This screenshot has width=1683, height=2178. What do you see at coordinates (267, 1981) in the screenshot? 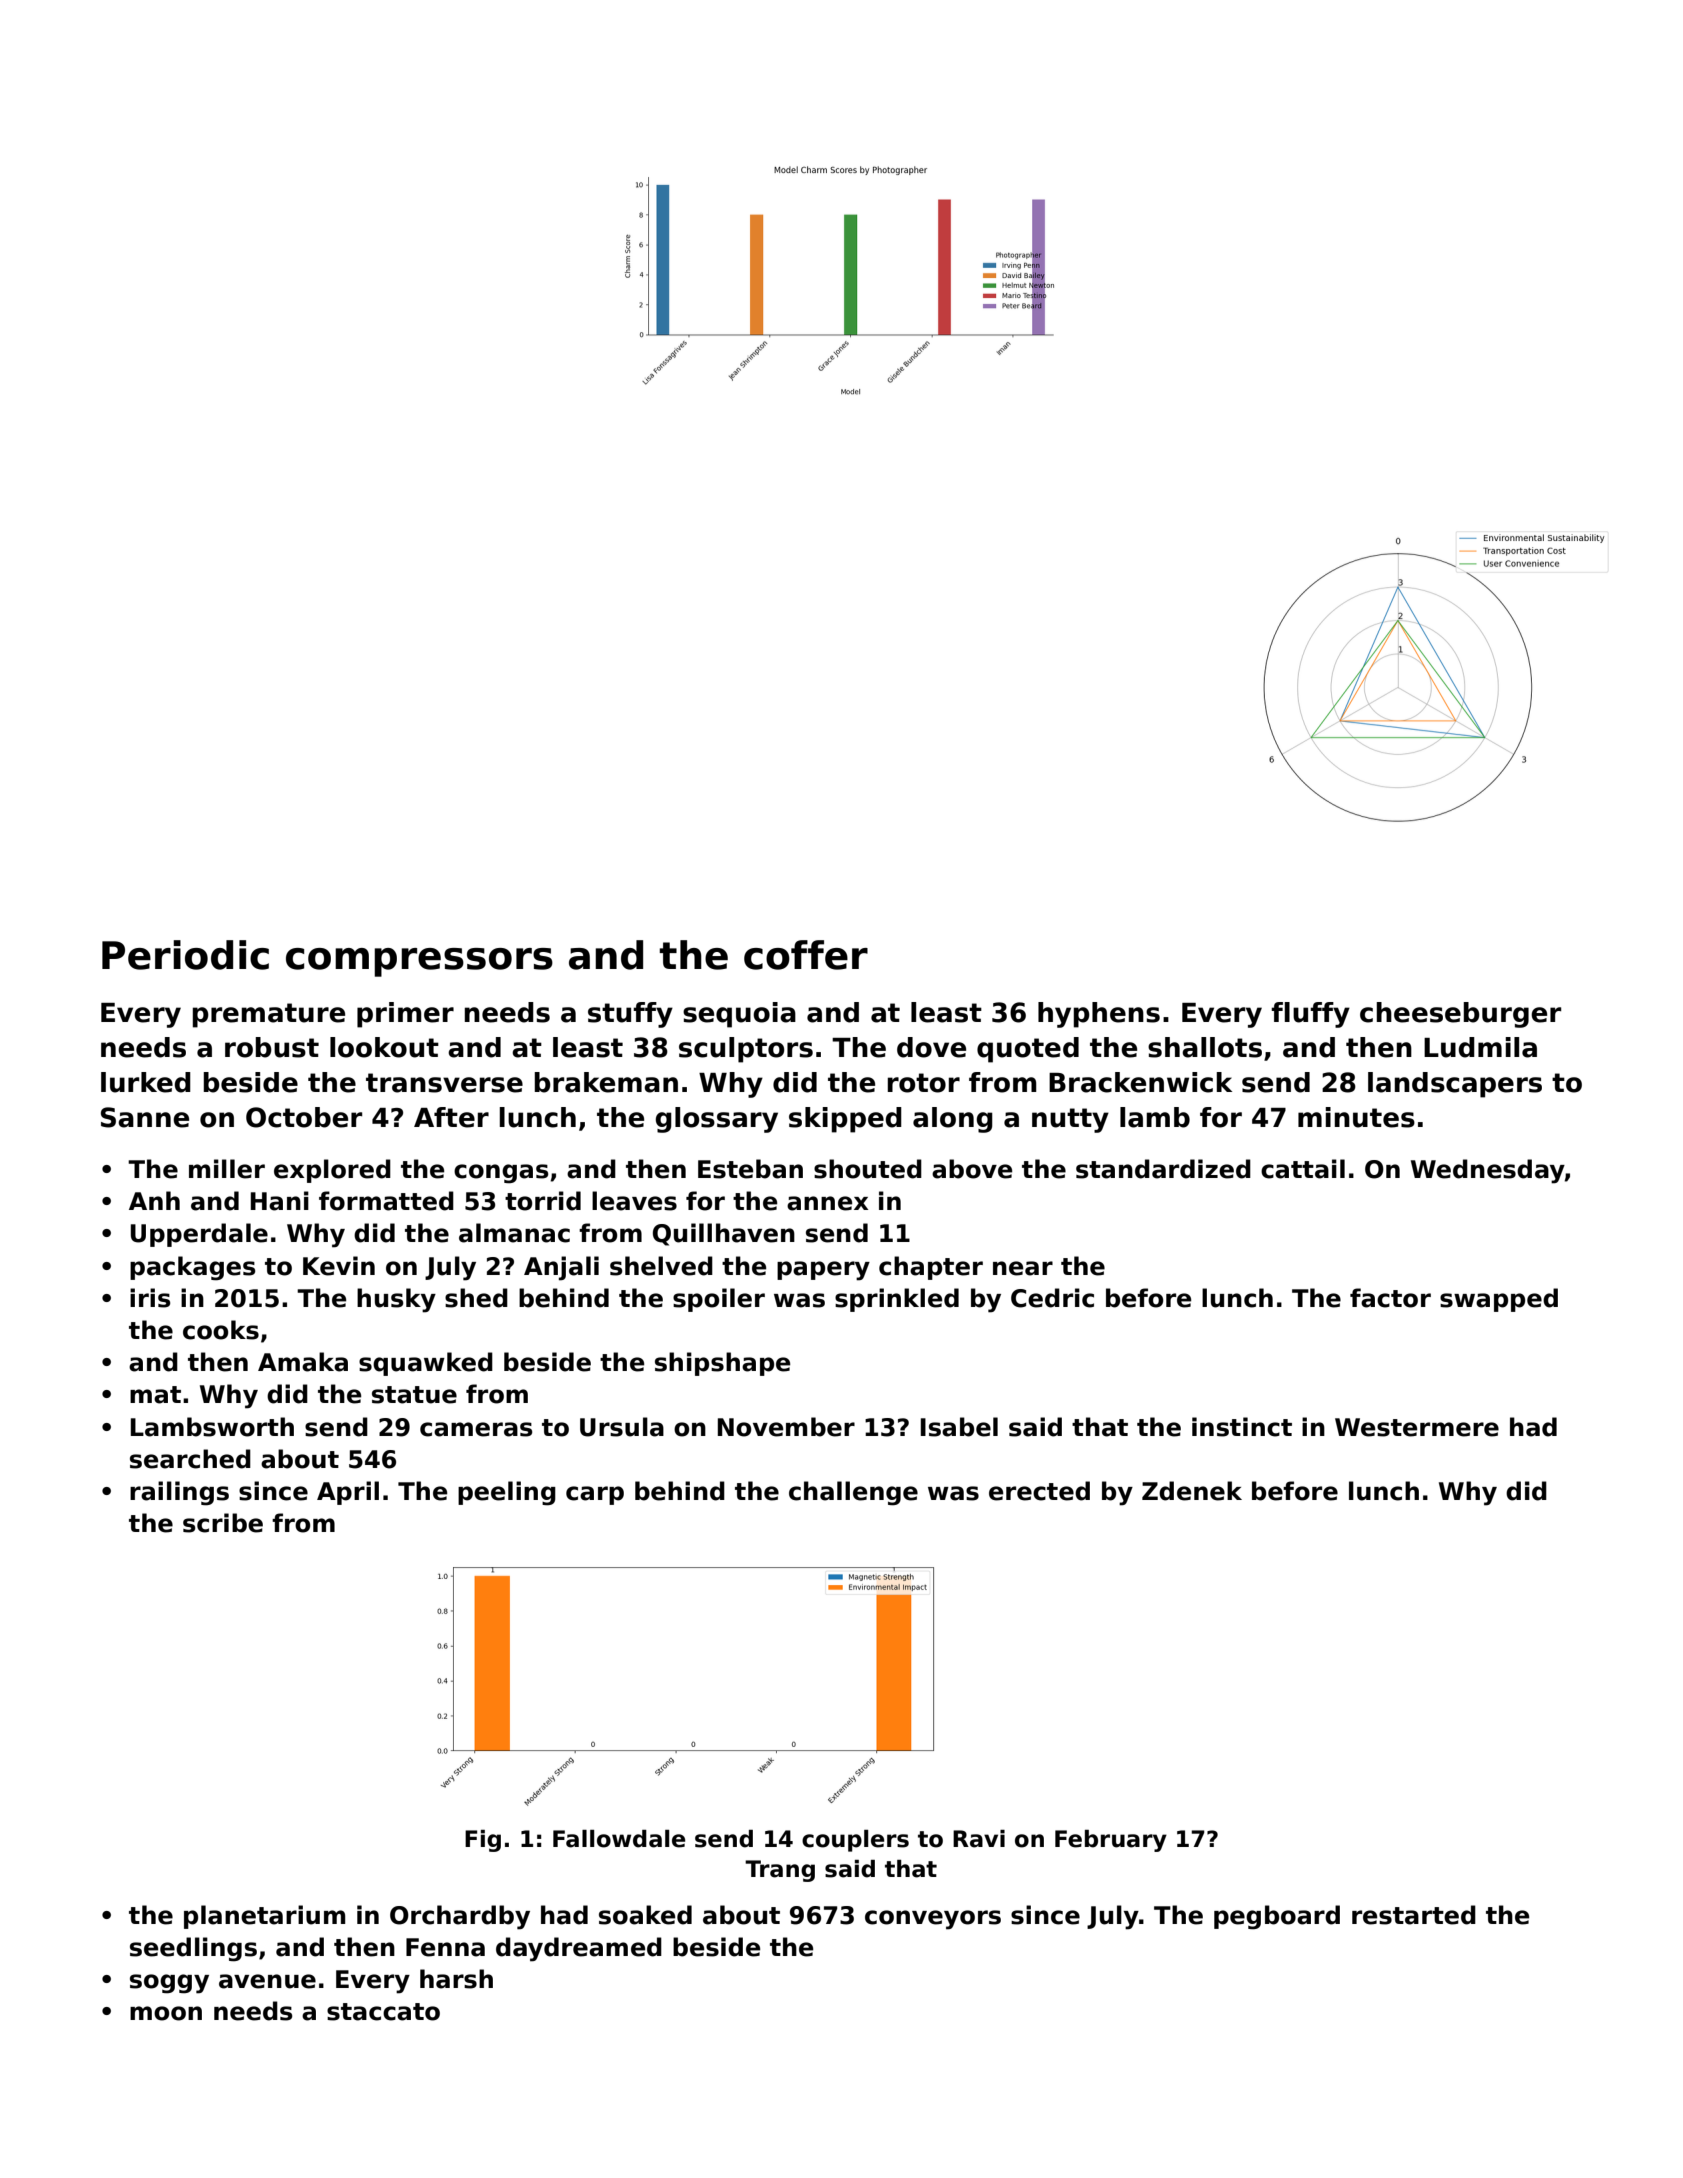
I see `avenue` at bounding box center [267, 1981].
